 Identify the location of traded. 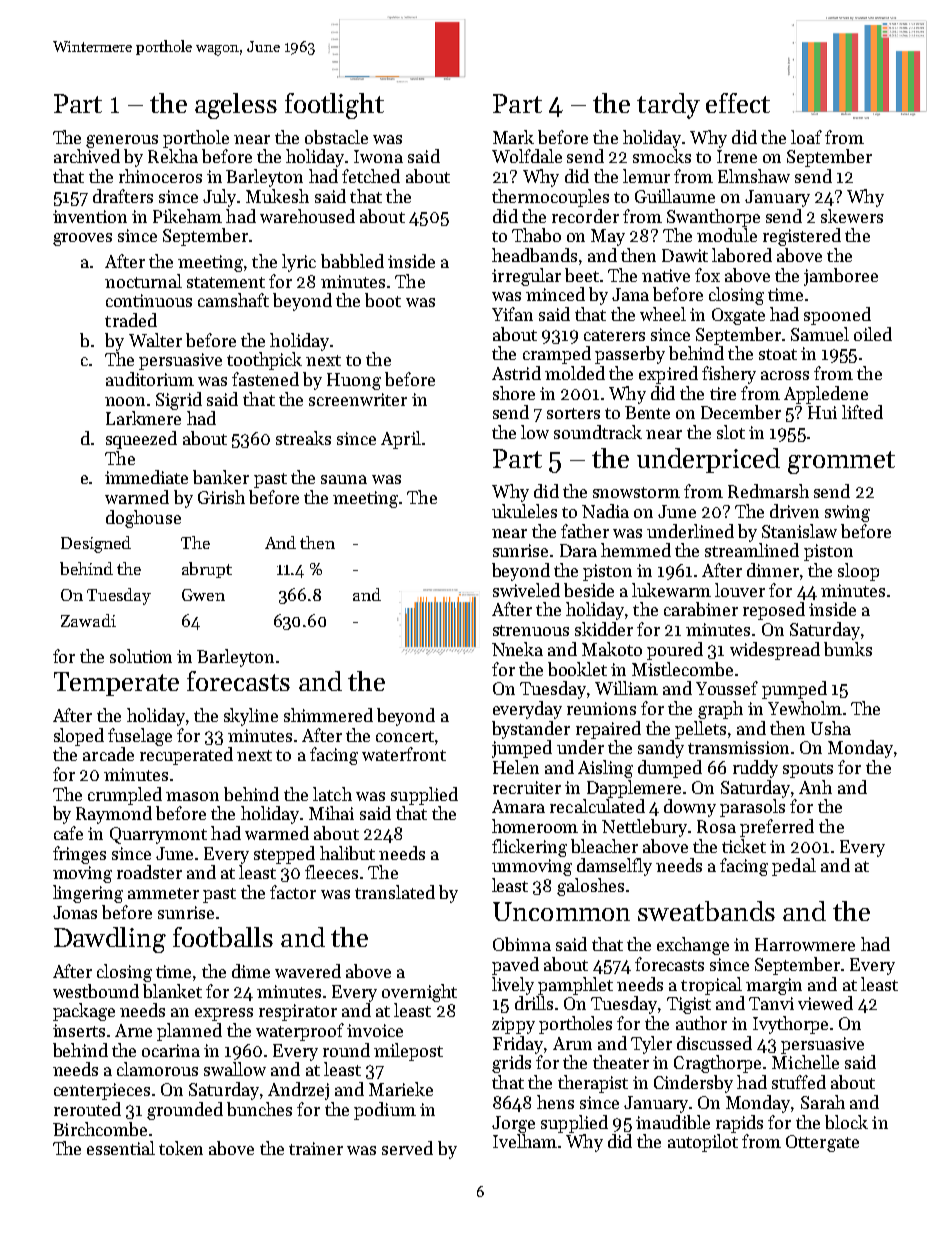
(131, 320).
